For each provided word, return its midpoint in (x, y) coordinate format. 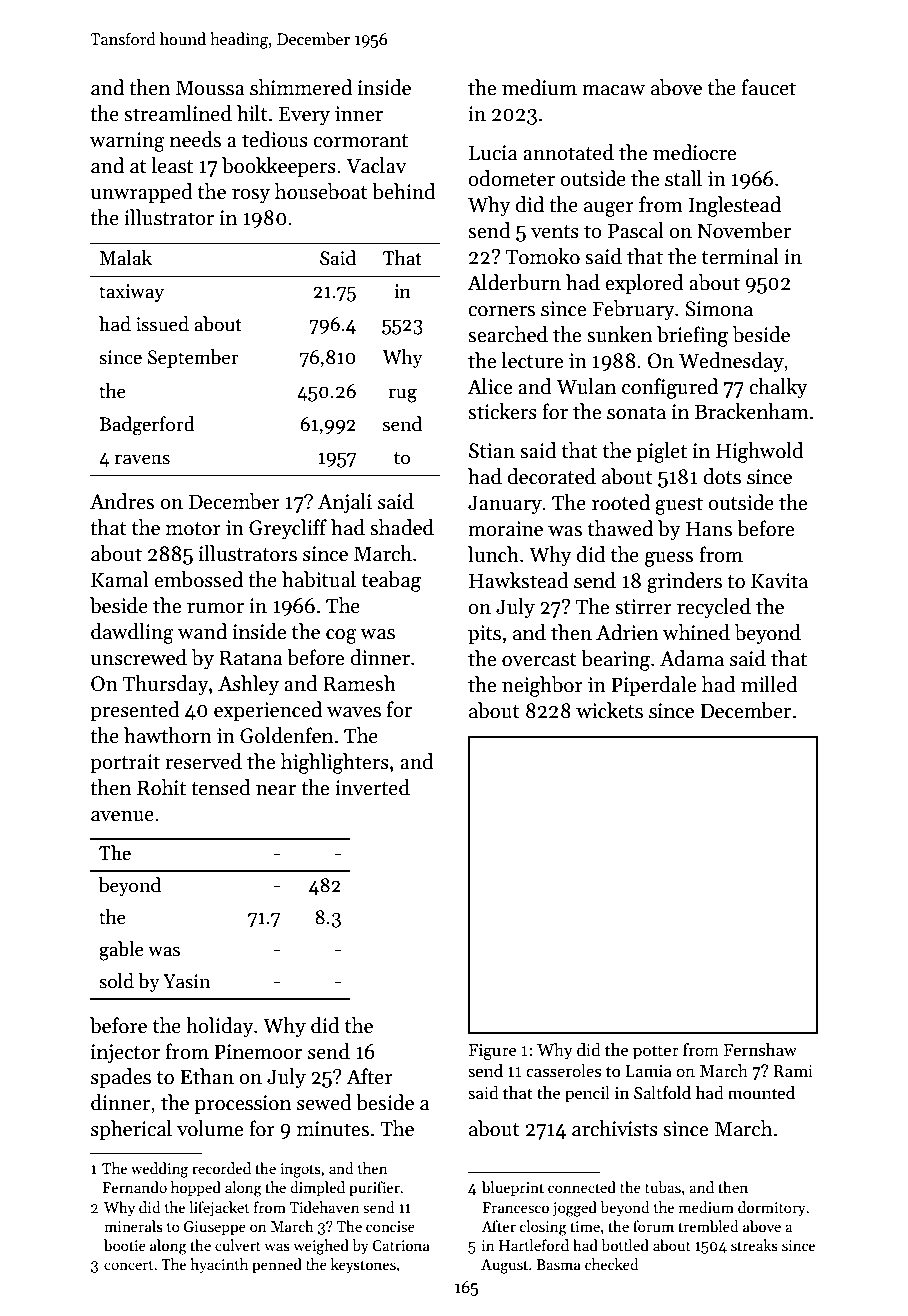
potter (656, 1052)
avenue (122, 816)
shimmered (301, 87)
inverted (372, 787)
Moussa (210, 88)
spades (121, 1078)
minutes (333, 1129)
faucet (769, 87)
